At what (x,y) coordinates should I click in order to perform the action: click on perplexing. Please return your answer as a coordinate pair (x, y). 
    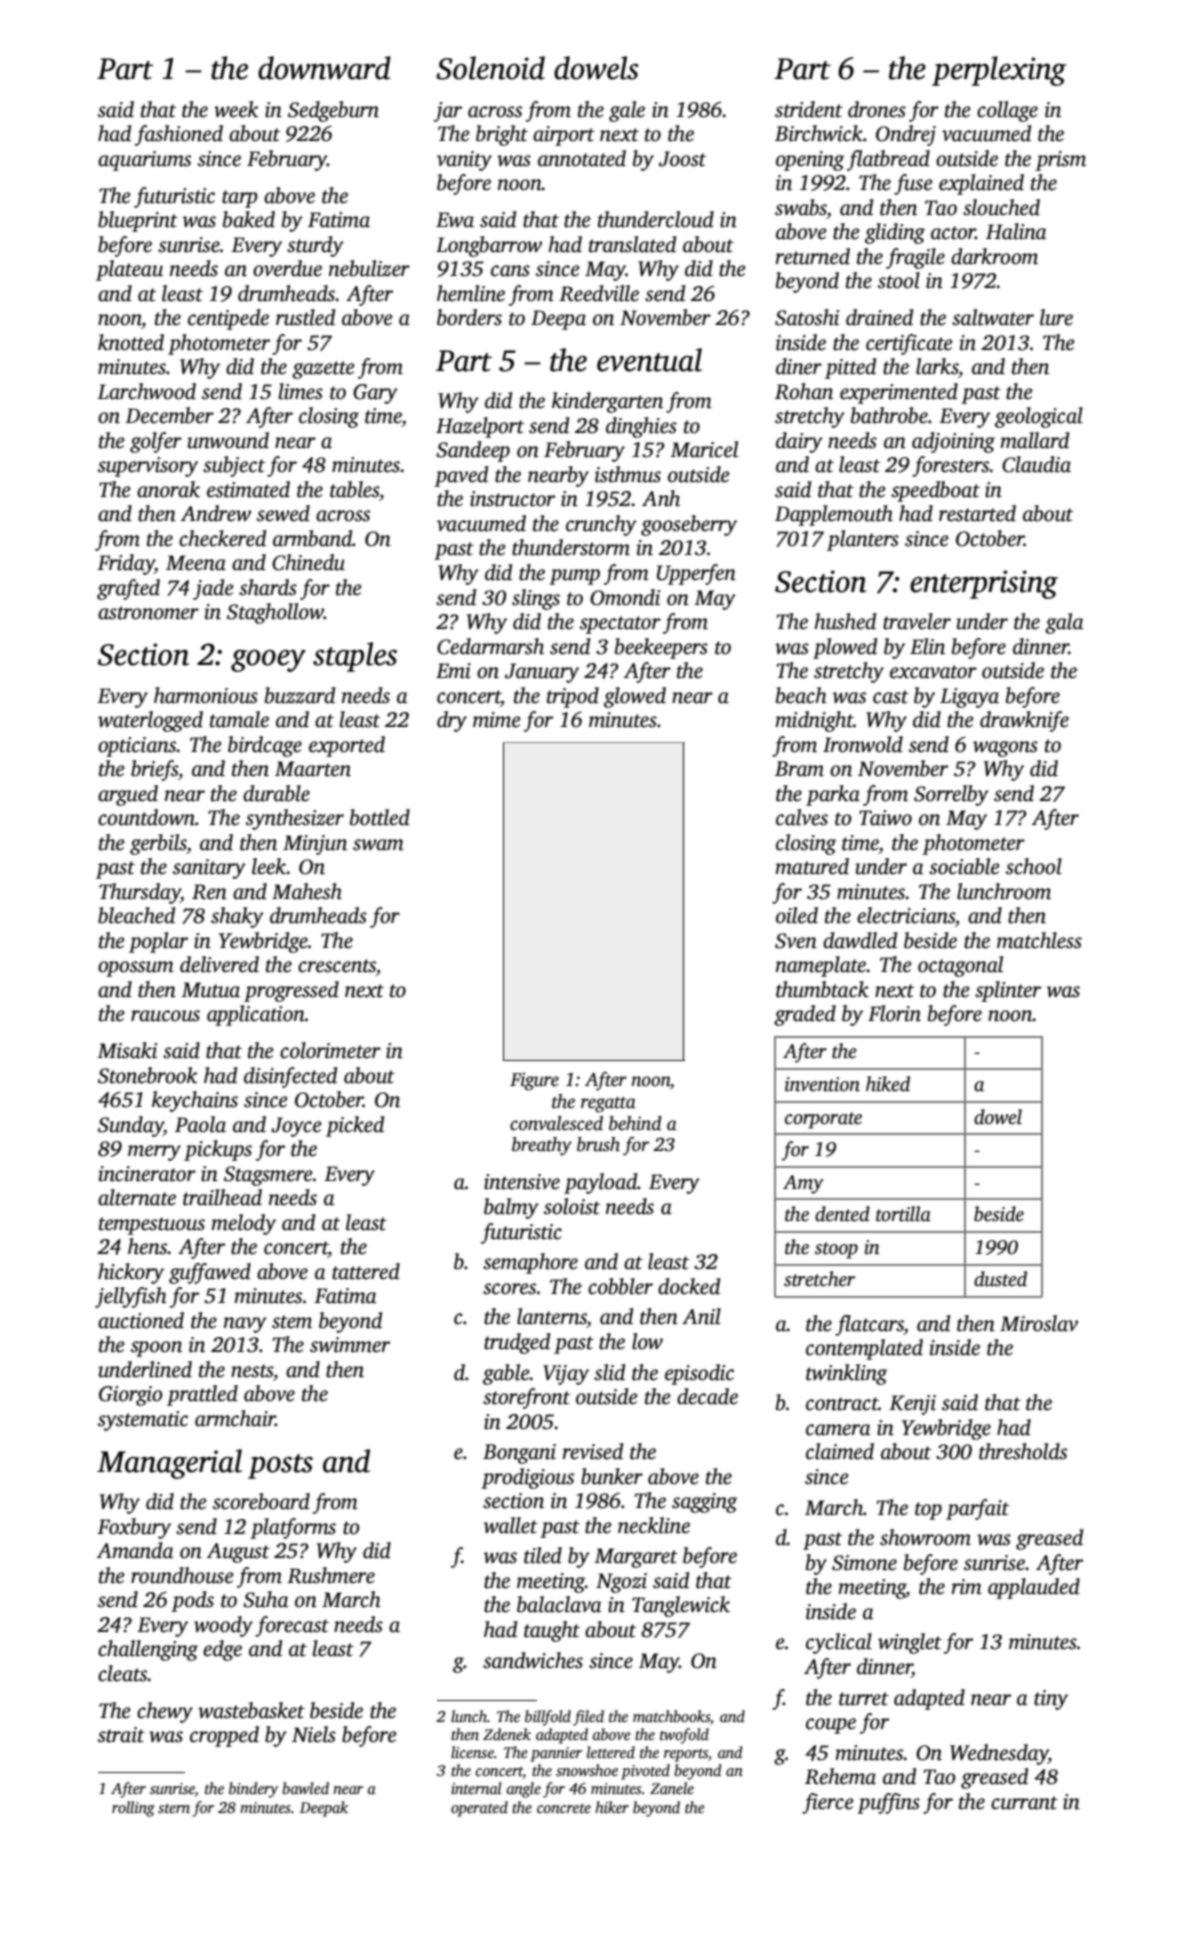
    Looking at the image, I should click on (999, 71).
